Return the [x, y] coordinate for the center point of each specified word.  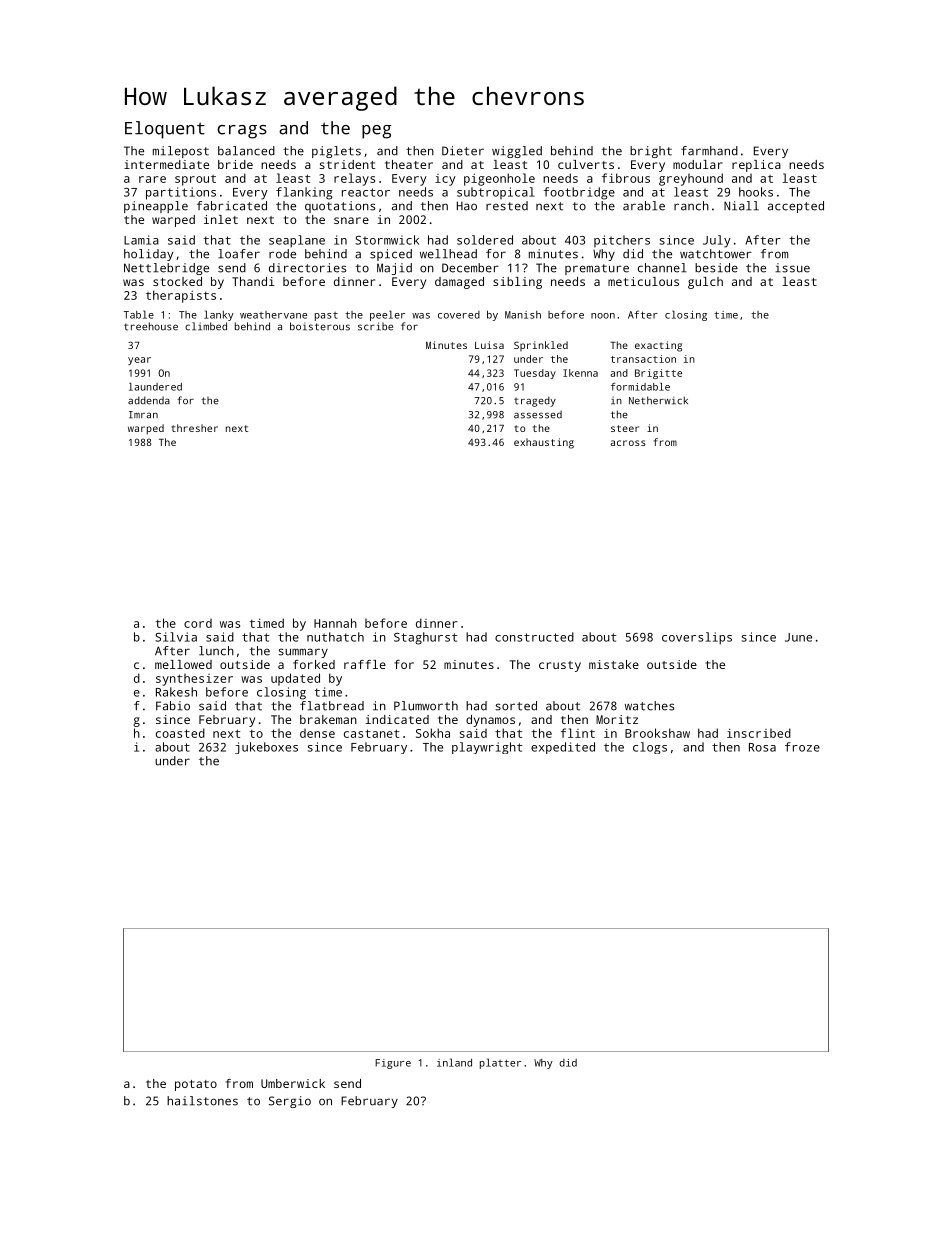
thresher [195, 428]
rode [282, 254]
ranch [691, 206]
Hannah [335, 623]
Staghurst [425, 638]
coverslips [697, 638]
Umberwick [293, 1083]
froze [802, 747]
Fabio [173, 706]
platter [500, 1063]
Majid [394, 269]
